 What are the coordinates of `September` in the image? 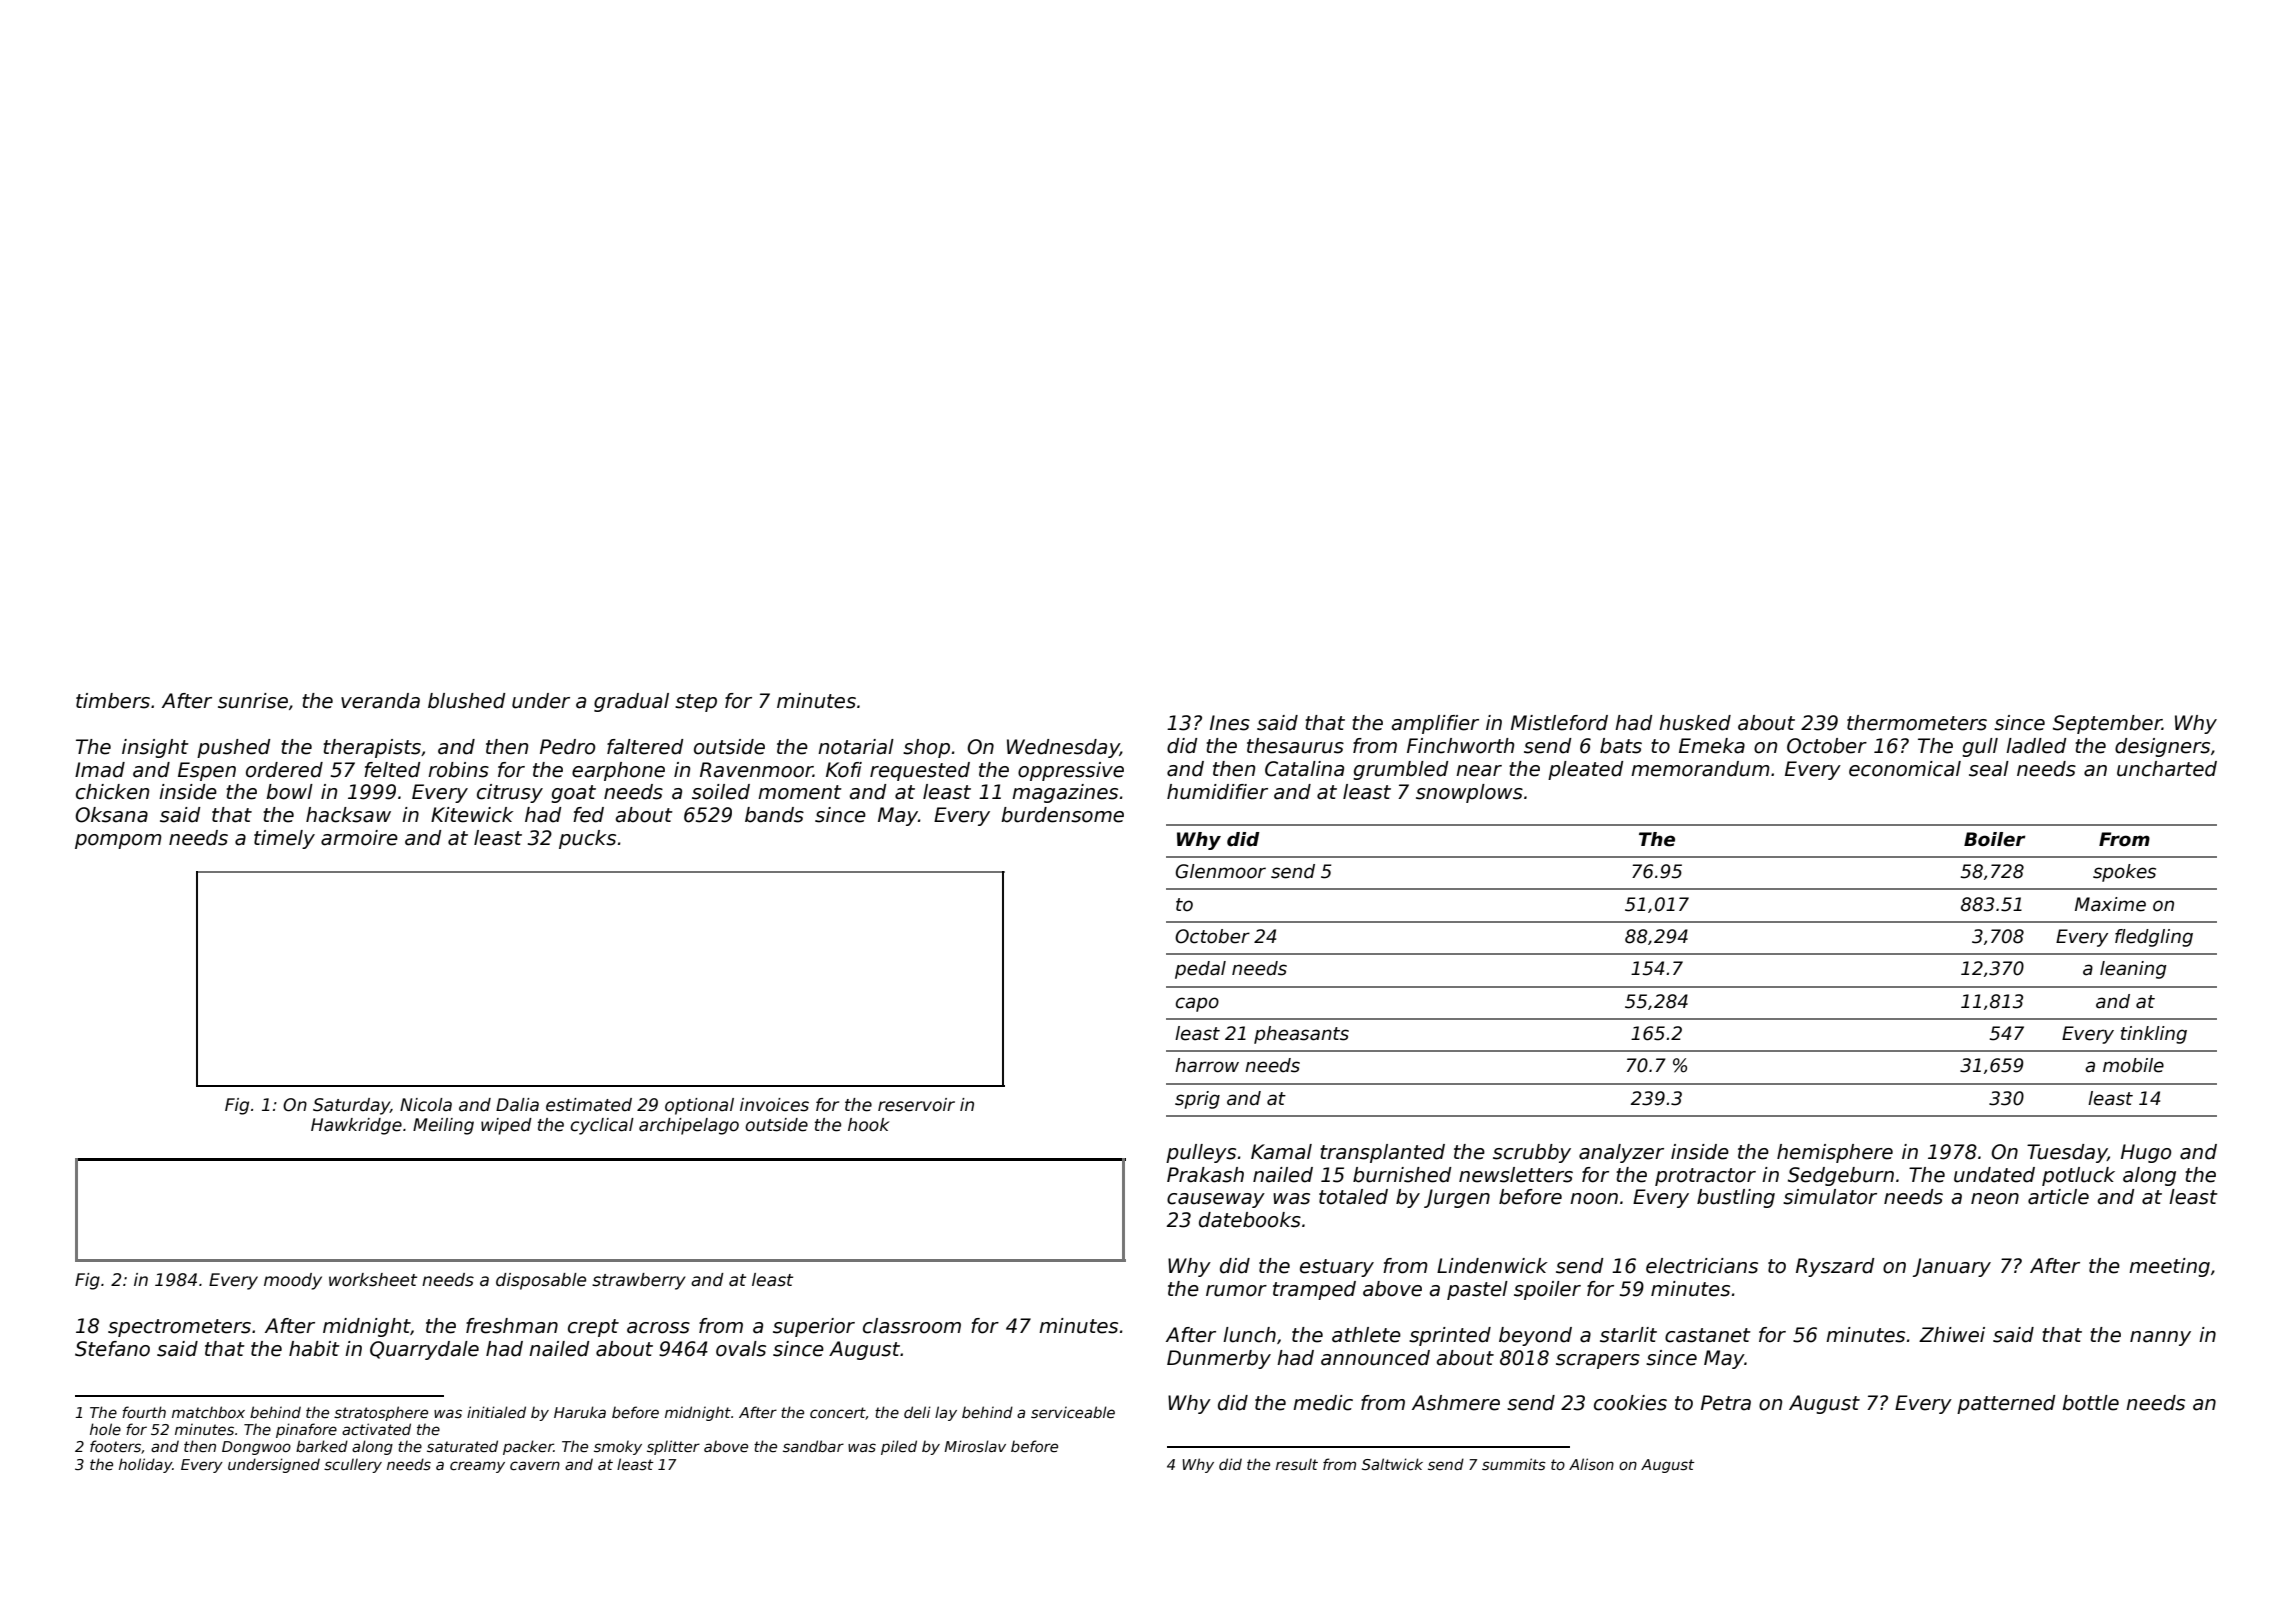 It's located at (2107, 724).
